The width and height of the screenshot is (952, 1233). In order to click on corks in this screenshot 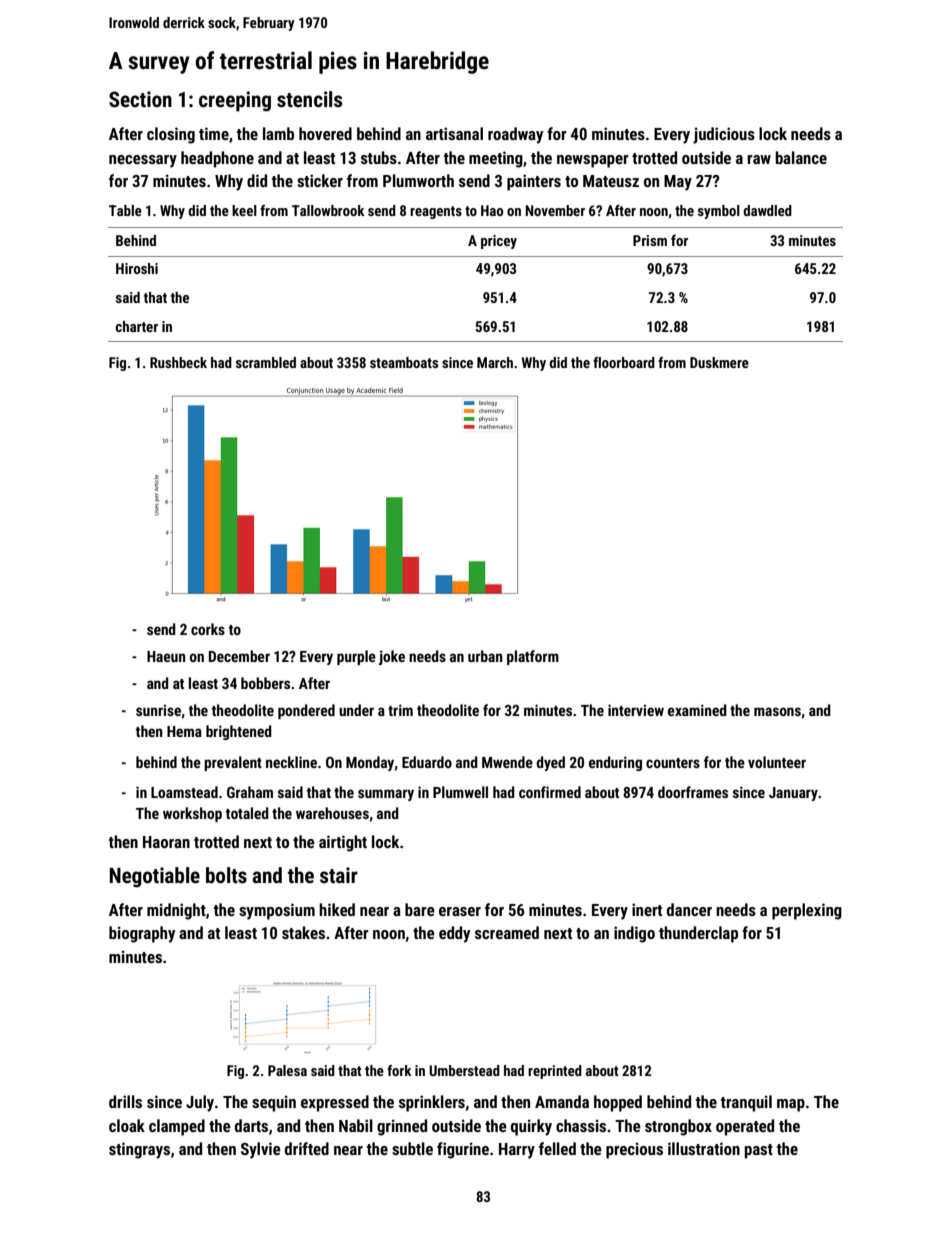, I will do `click(208, 629)`.
